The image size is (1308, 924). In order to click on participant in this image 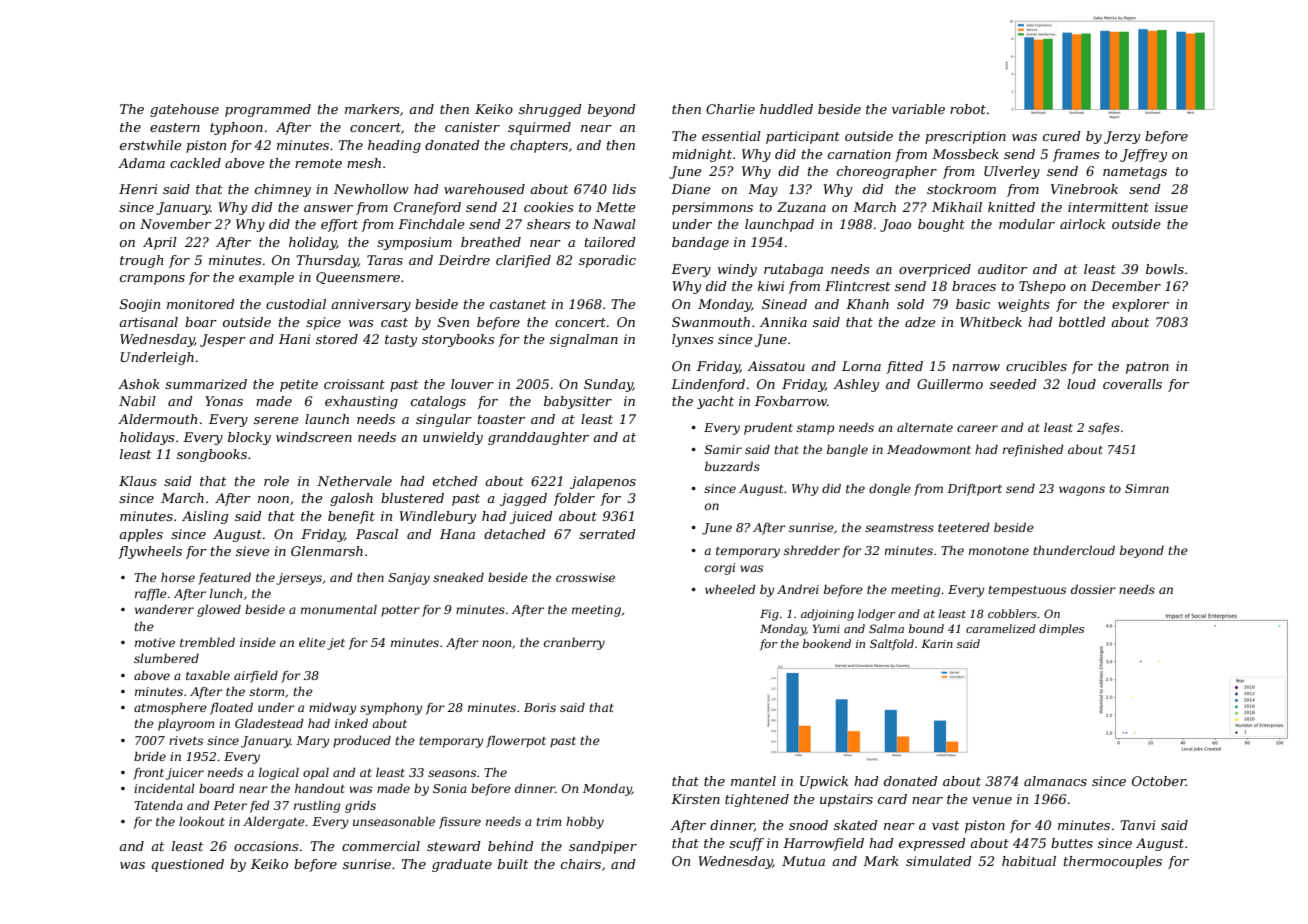, I will do `click(803, 137)`.
